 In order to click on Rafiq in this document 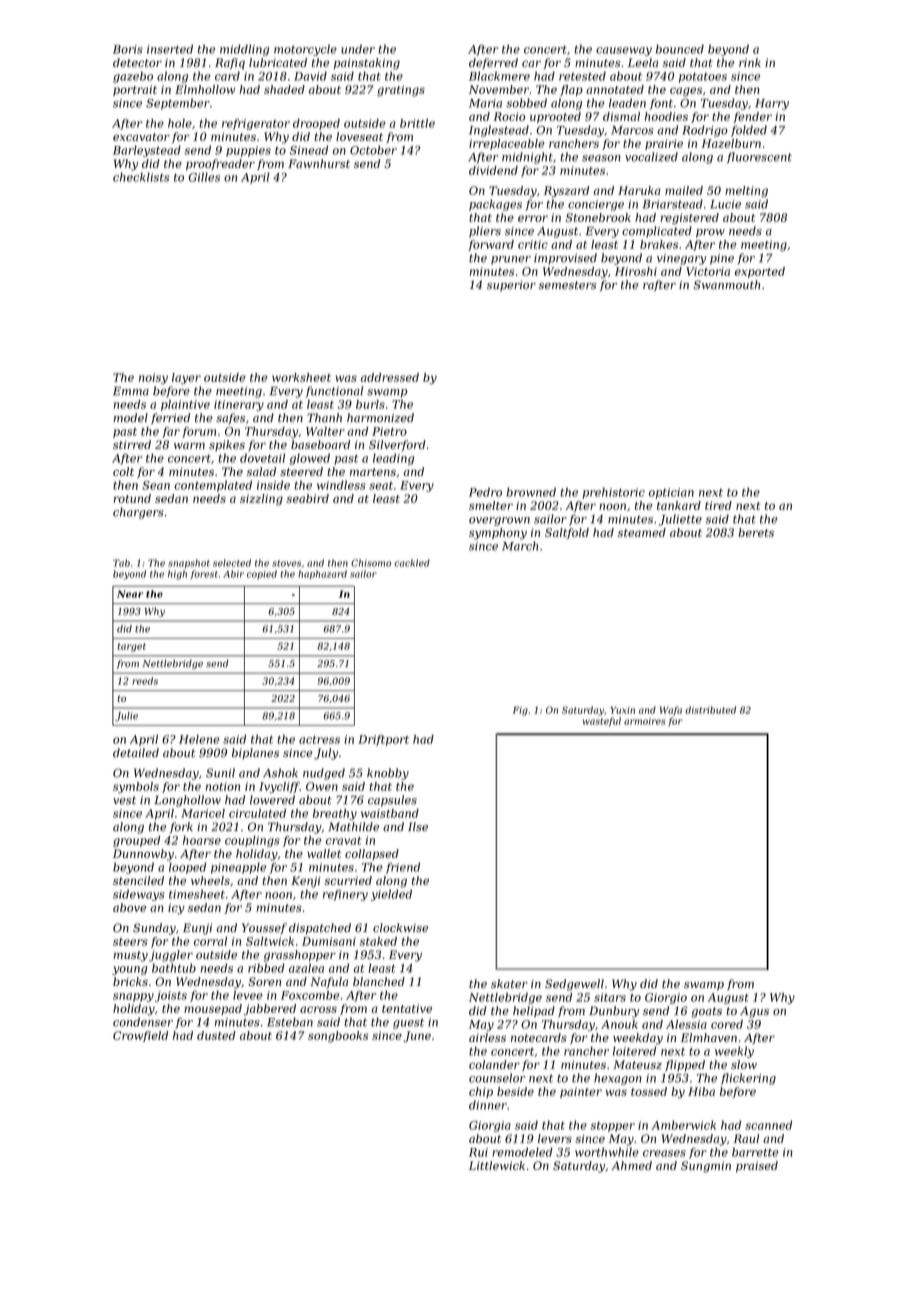, I will do `click(230, 64)`.
